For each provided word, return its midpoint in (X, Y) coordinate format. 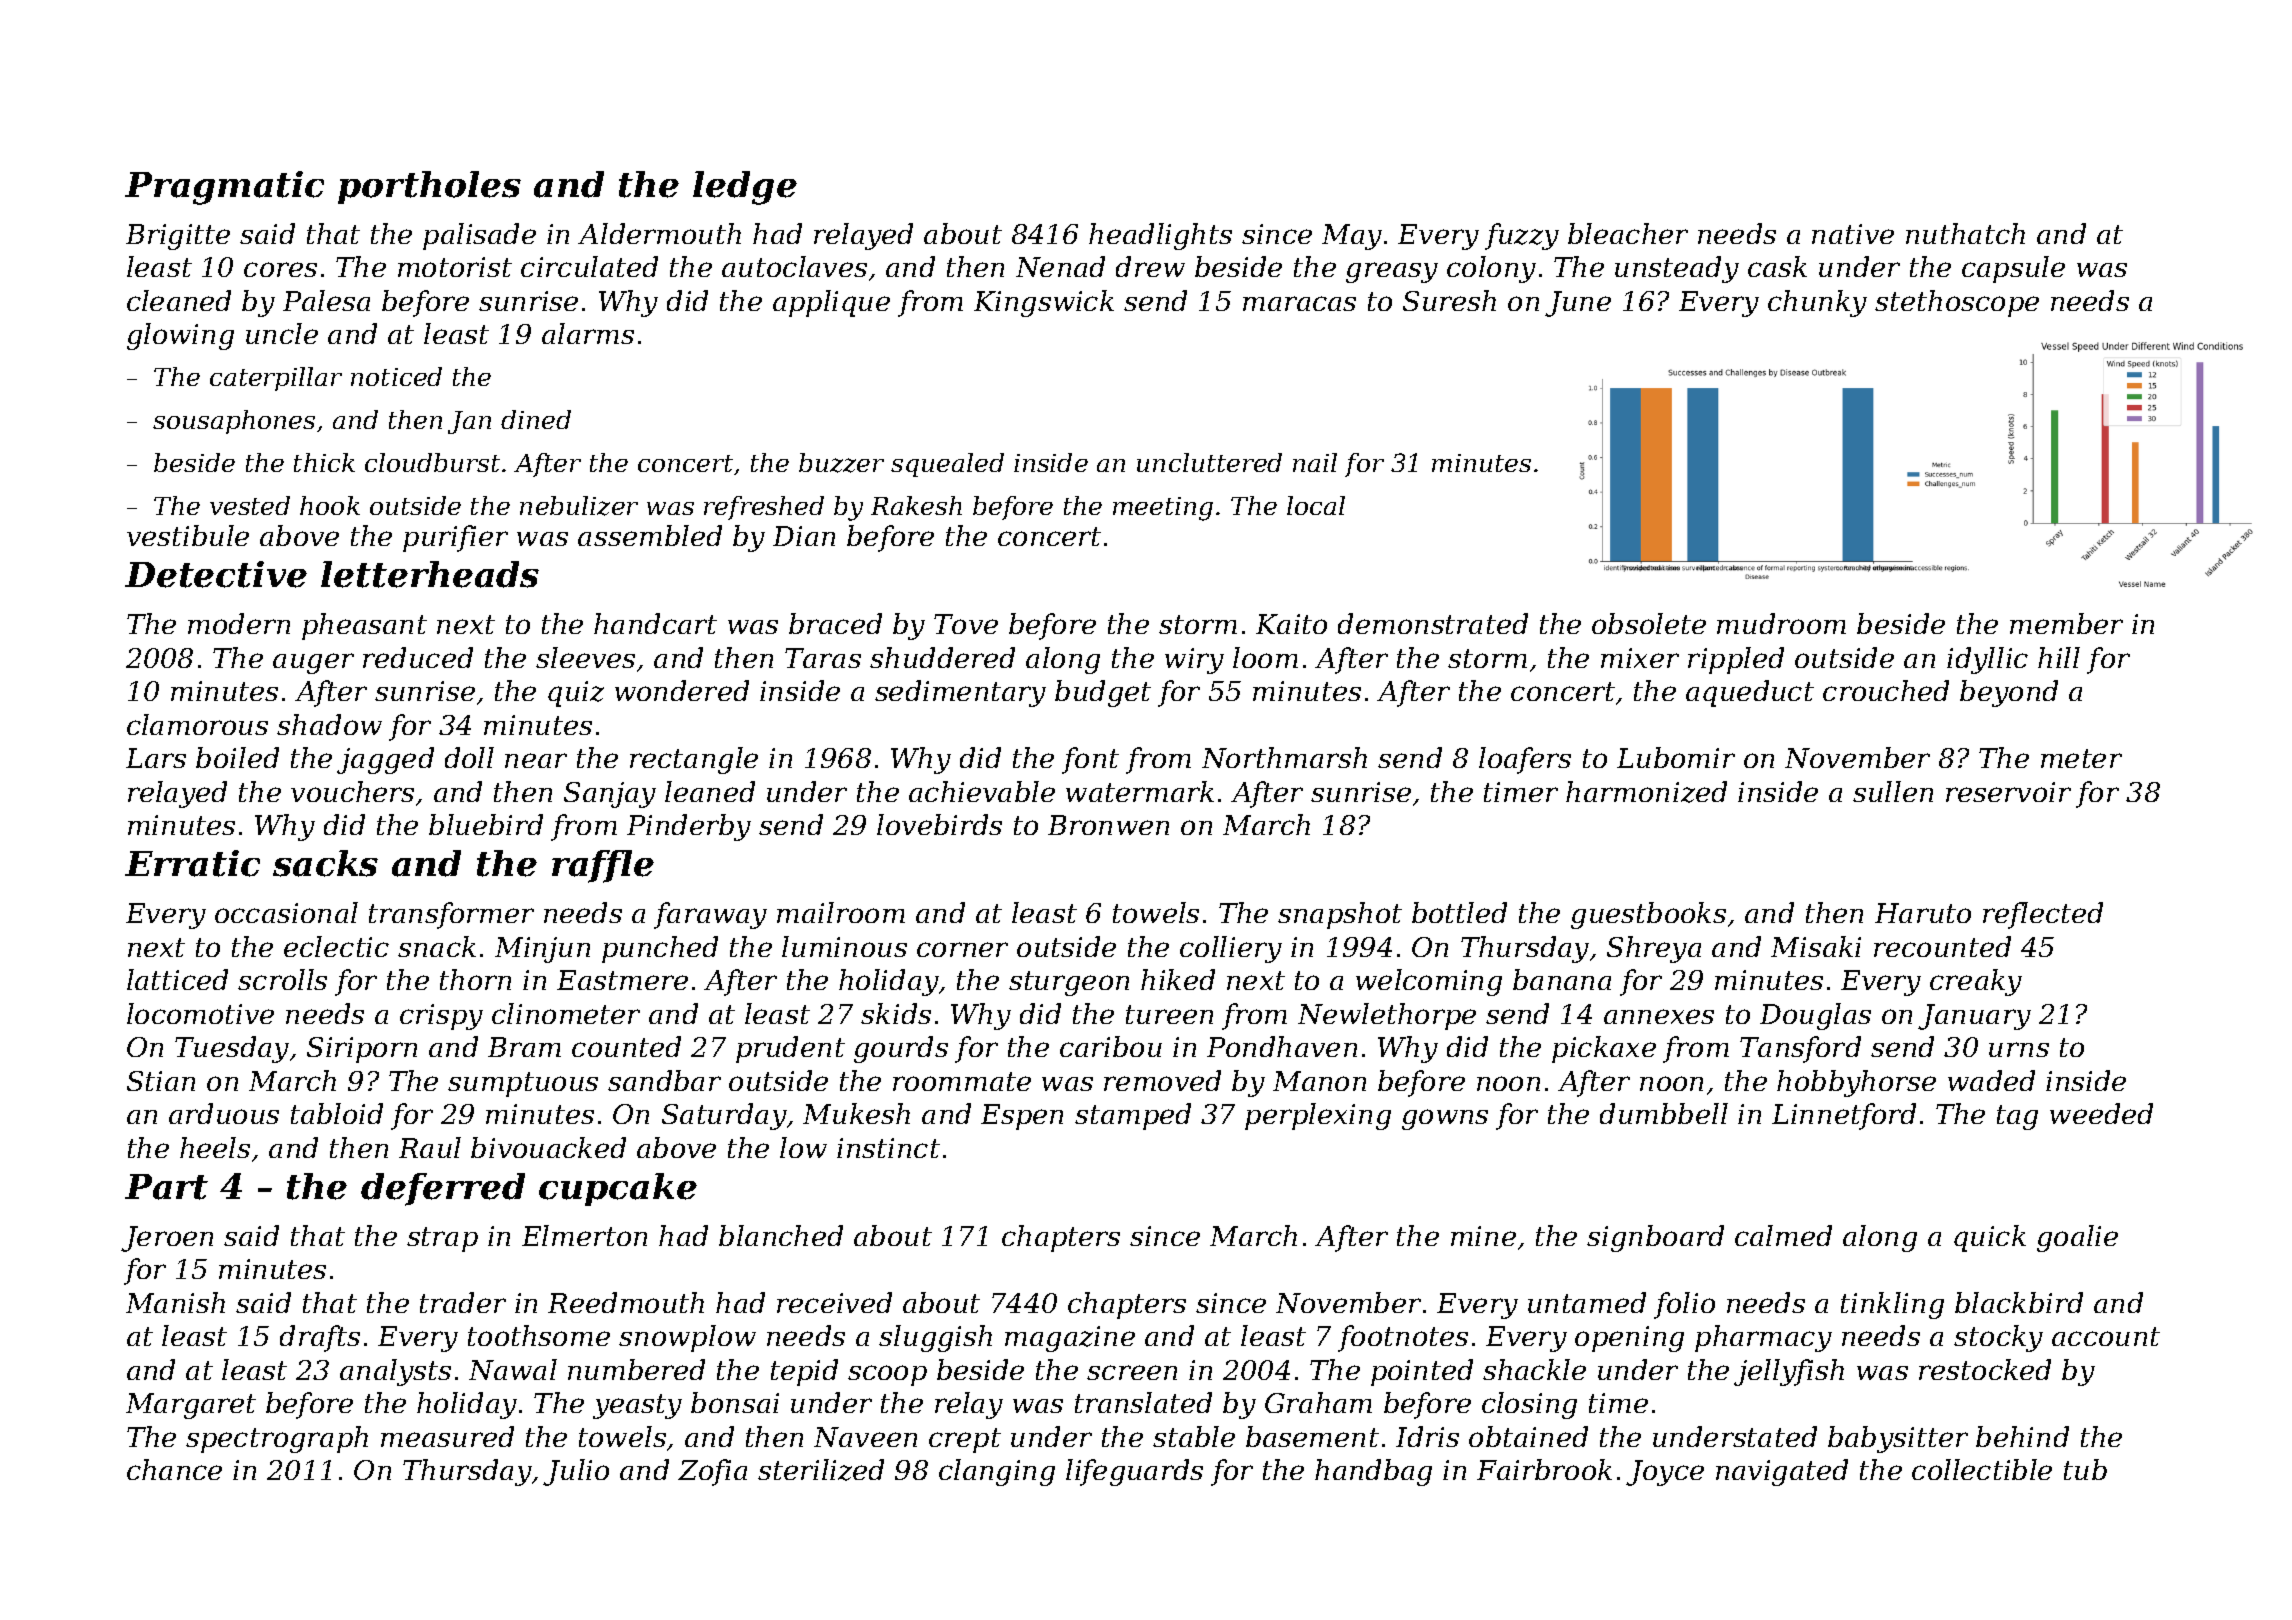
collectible (1982, 1469)
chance (174, 1469)
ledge (745, 188)
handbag (1373, 1472)
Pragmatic (224, 188)
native (1853, 234)
